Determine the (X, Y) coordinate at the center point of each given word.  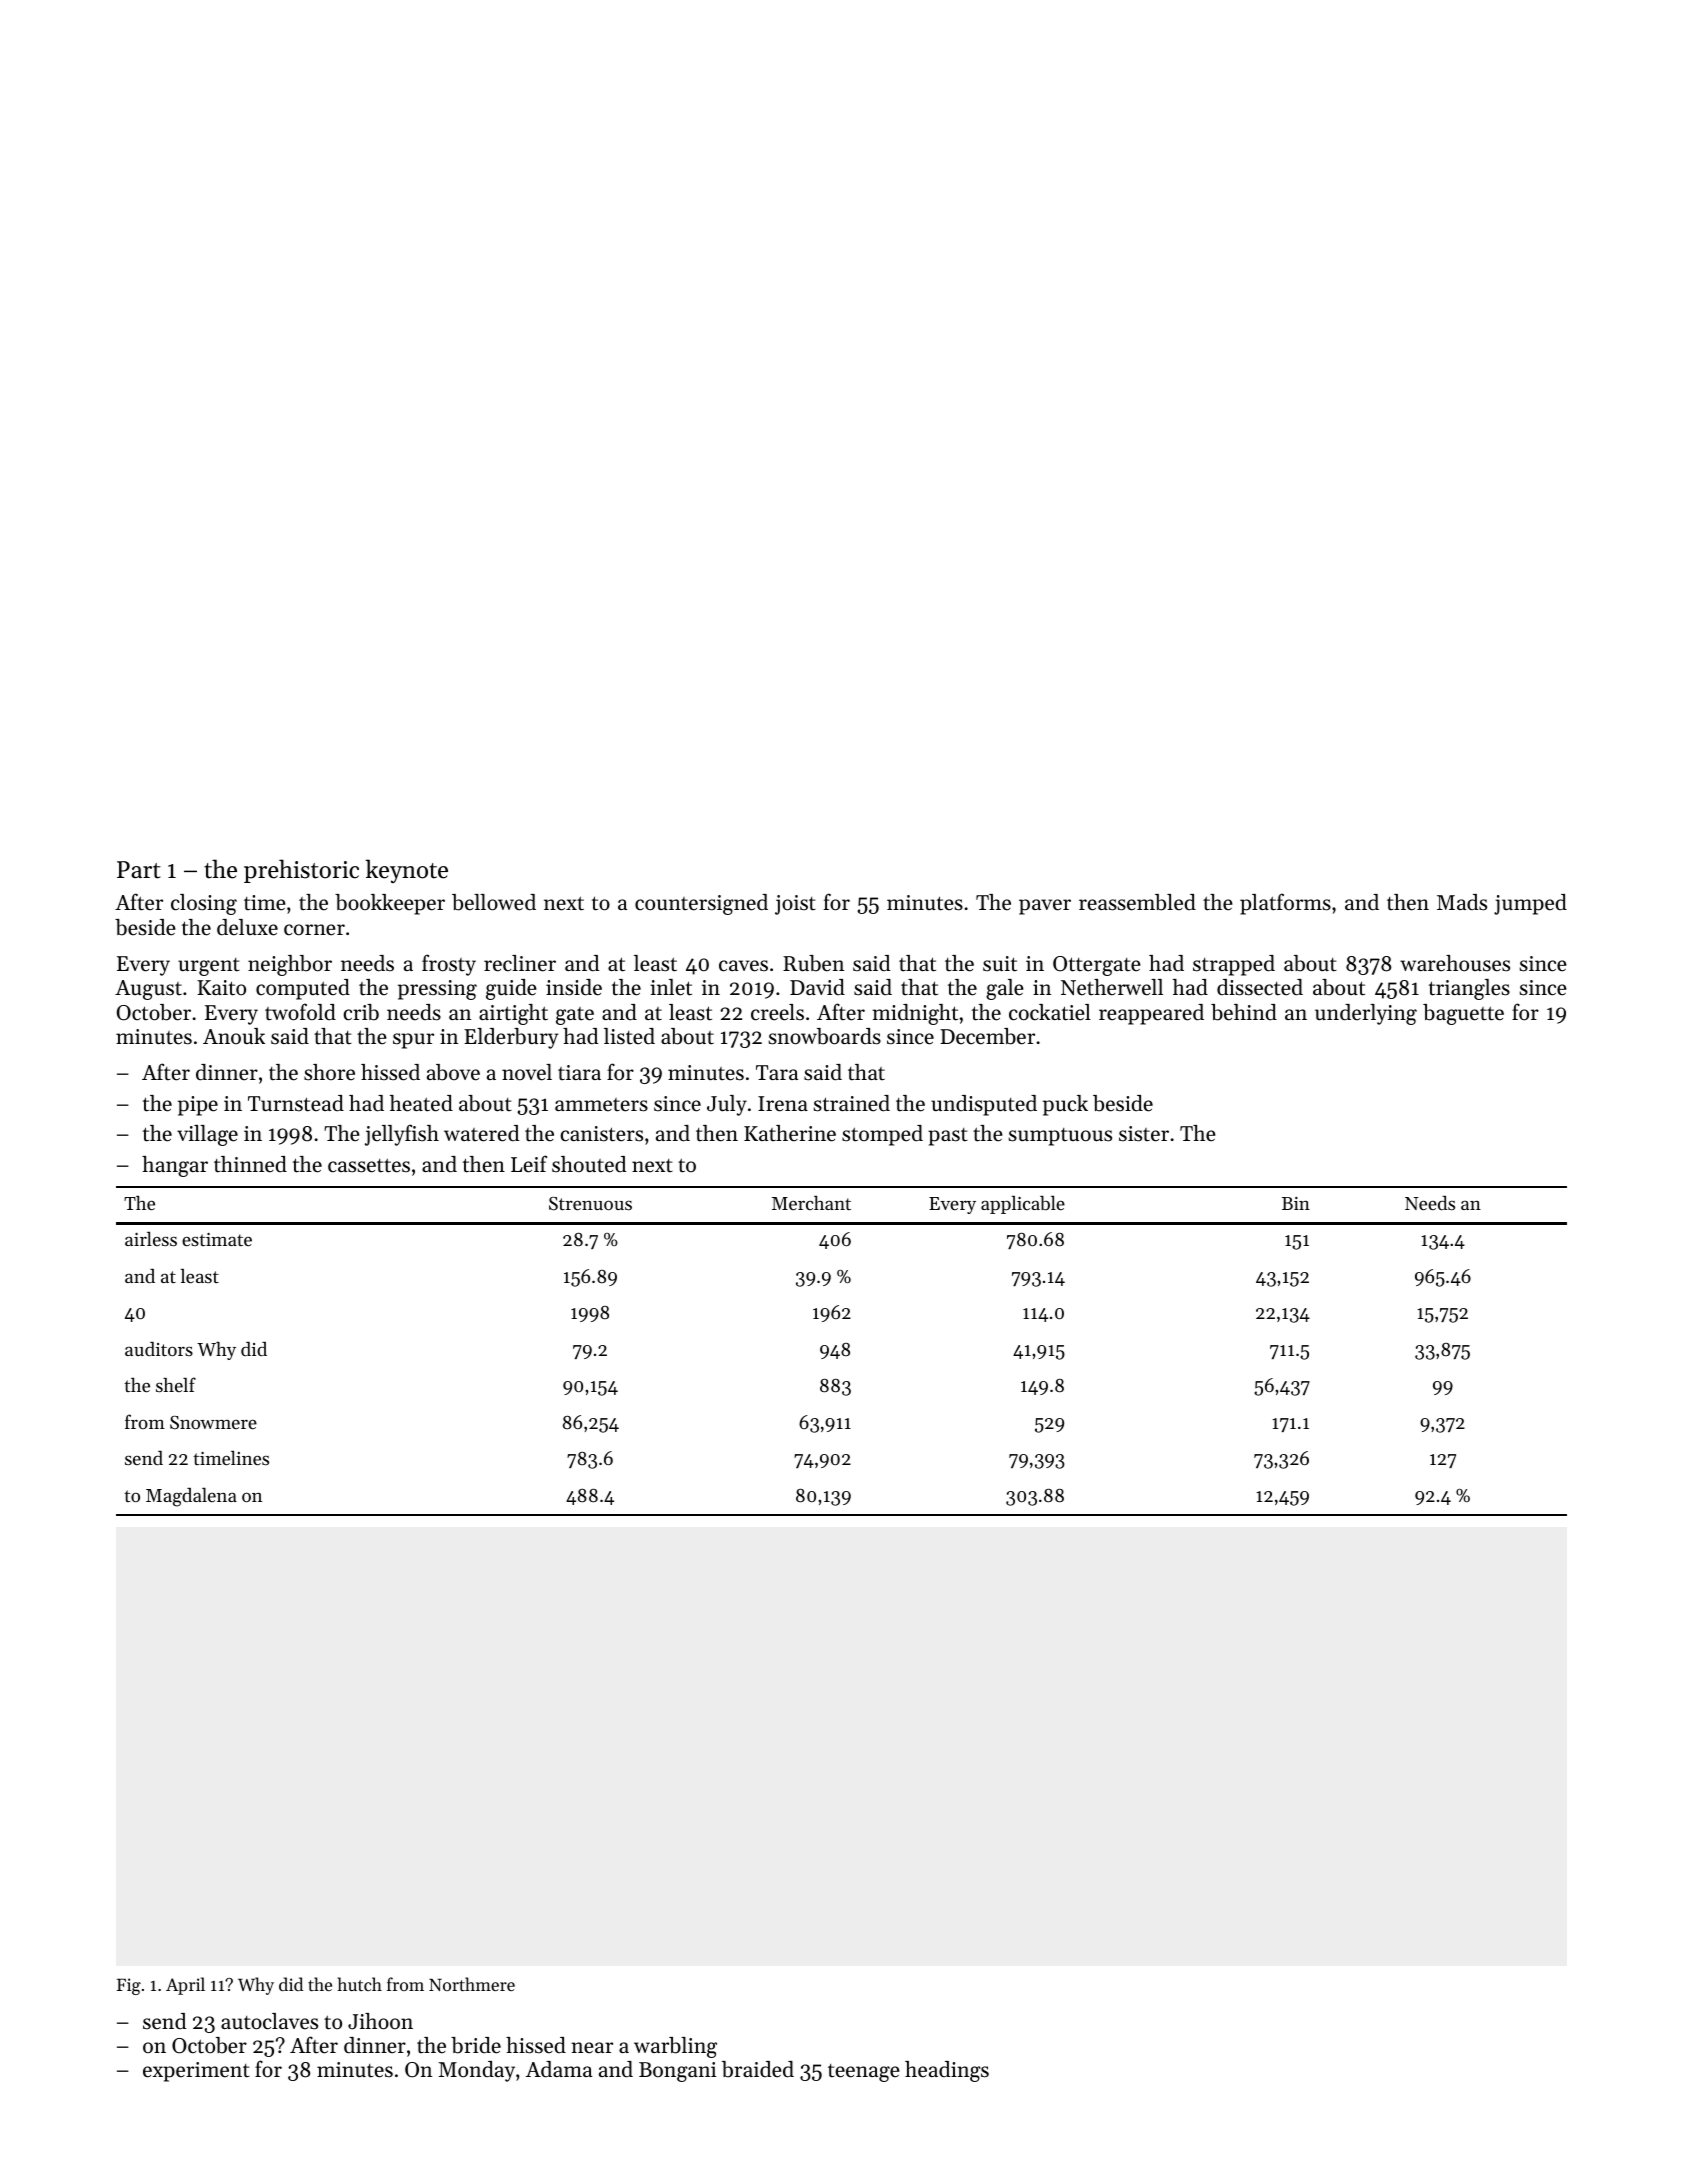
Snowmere (213, 1422)
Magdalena (191, 1497)
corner (314, 930)
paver (1045, 907)
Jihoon (380, 2021)
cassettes (369, 1165)
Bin (1296, 1203)
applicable (1023, 1204)
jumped (1530, 904)
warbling (675, 2047)
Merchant (811, 1203)
